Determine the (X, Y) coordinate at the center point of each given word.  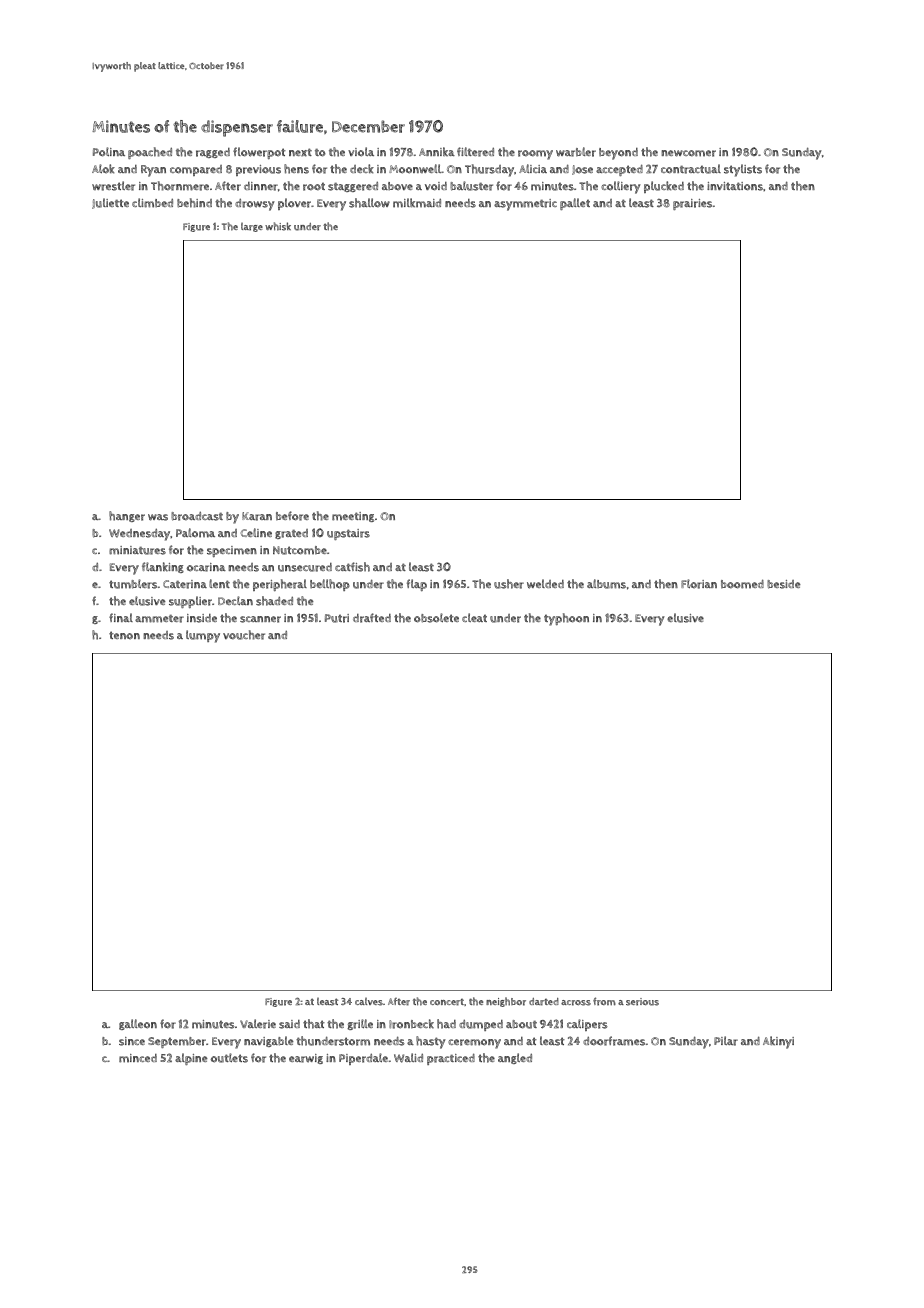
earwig (306, 1059)
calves (369, 1002)
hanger (127, 516)
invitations (735, 186)
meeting (353, 517)
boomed (742, 584)
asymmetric (525, 205)
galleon (138, 1024)
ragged (213, 153)
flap (417, 585)
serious (642, 1002)
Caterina (185, 584)
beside (784, 584)
